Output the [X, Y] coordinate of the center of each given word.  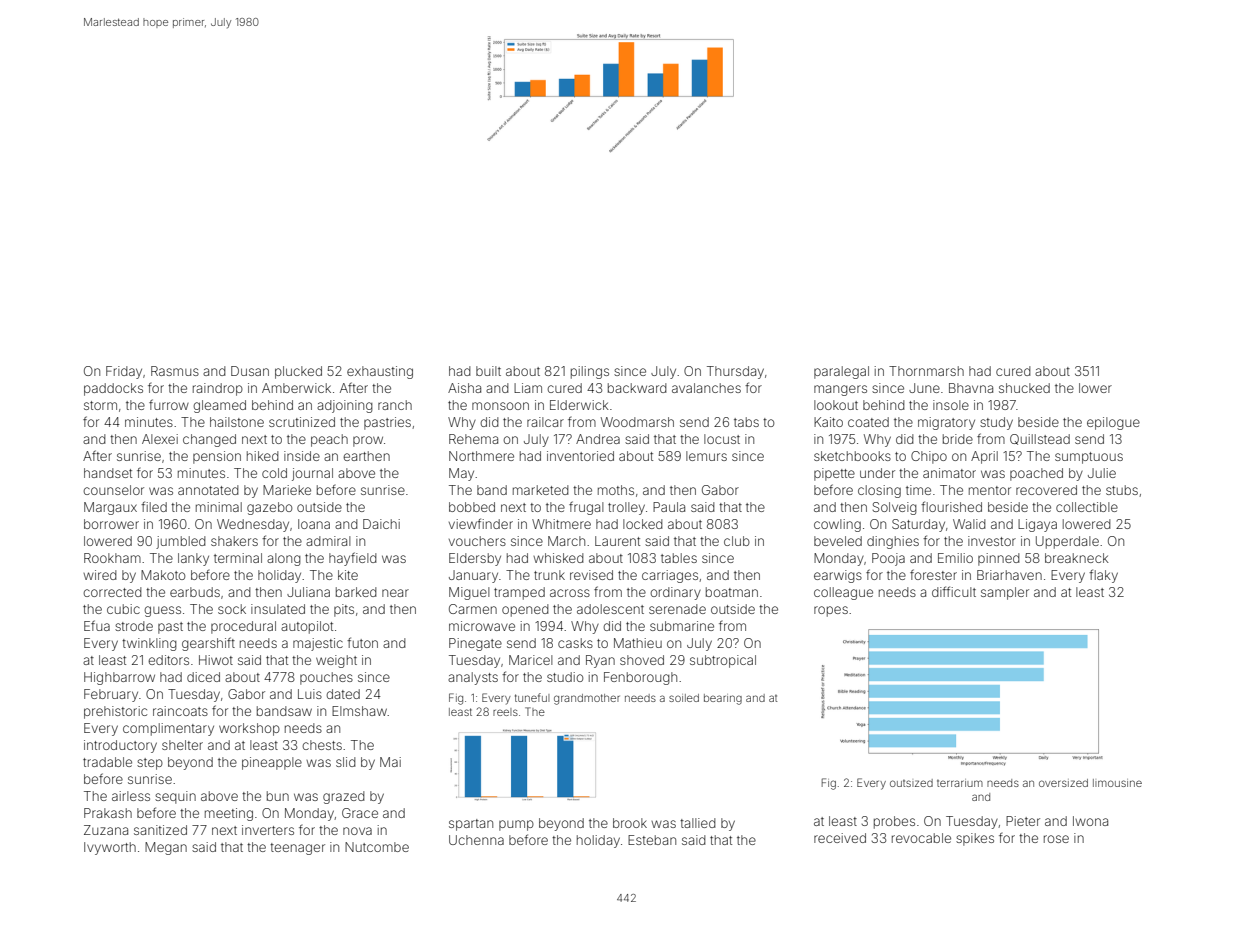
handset [108, 473]
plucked [298, 372]
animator [949, 473]
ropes [831, 611]
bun [278, 796]
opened [525, 610]
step [150, 764]
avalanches [706, 388]
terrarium [960, 783]
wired [100, 575]
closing [879, 491]
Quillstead [1040, 439]
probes [894, 822]
